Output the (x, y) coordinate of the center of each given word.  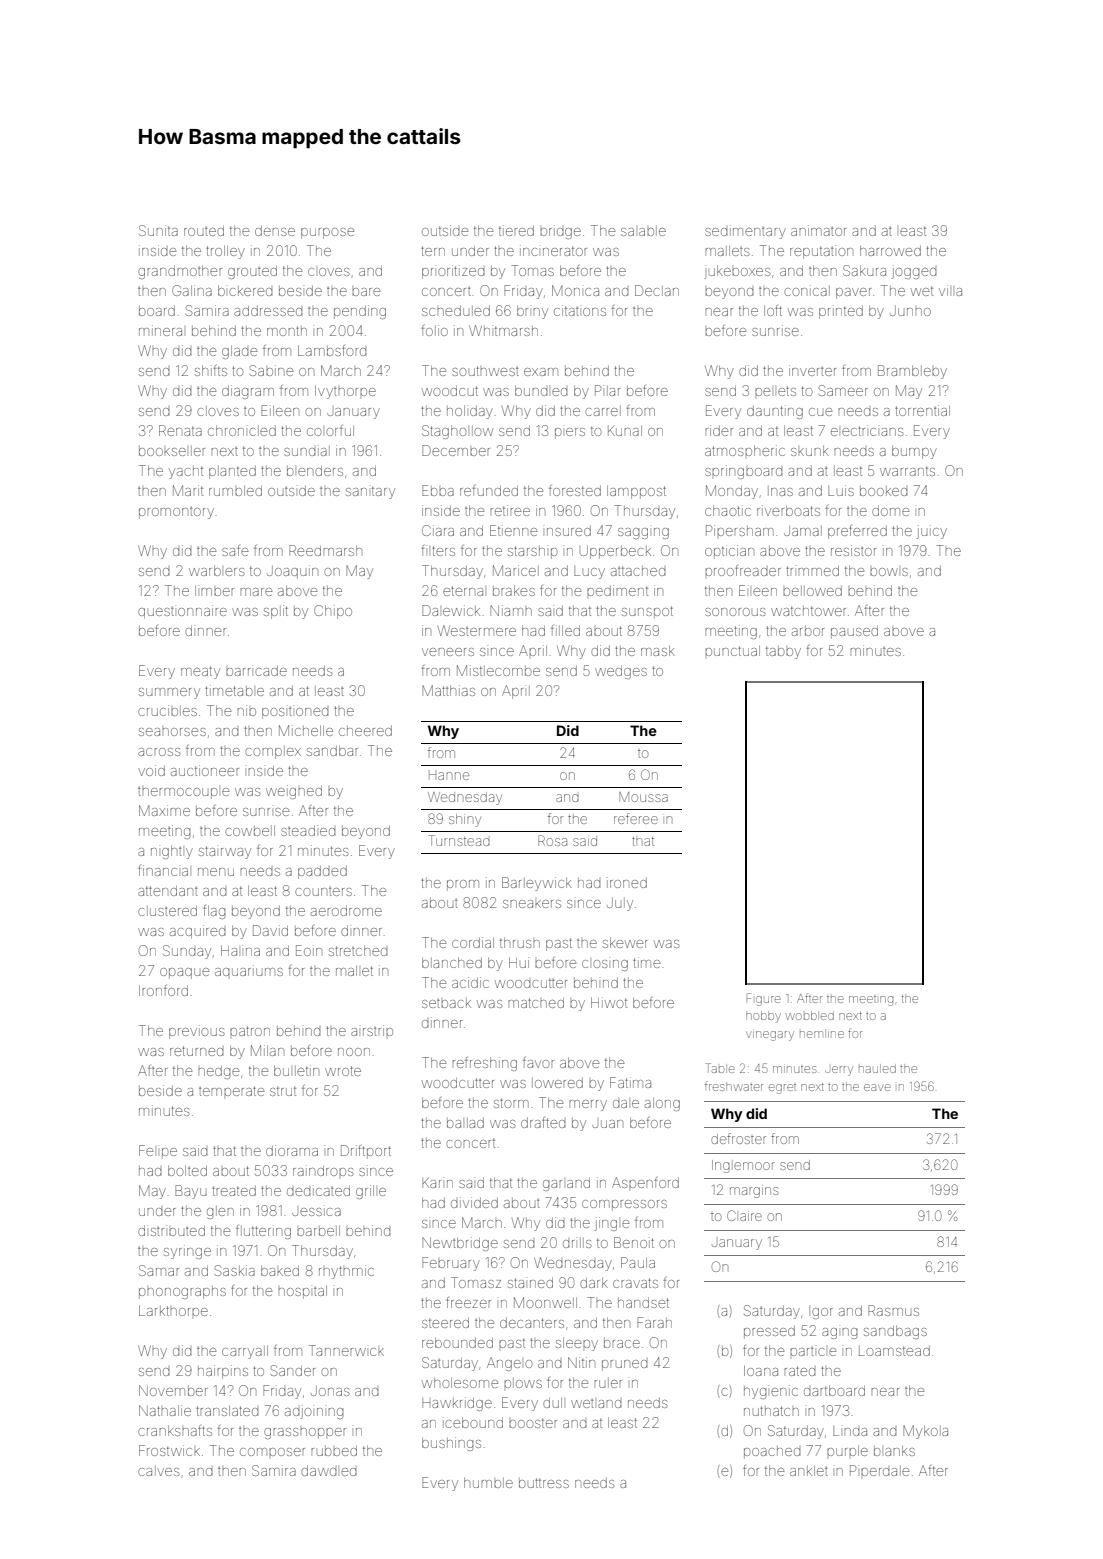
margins (754, 1192)
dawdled (329, 1471)
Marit (188, 490)
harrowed (890, 251)
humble (488, 1483)
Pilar (607, 390)
